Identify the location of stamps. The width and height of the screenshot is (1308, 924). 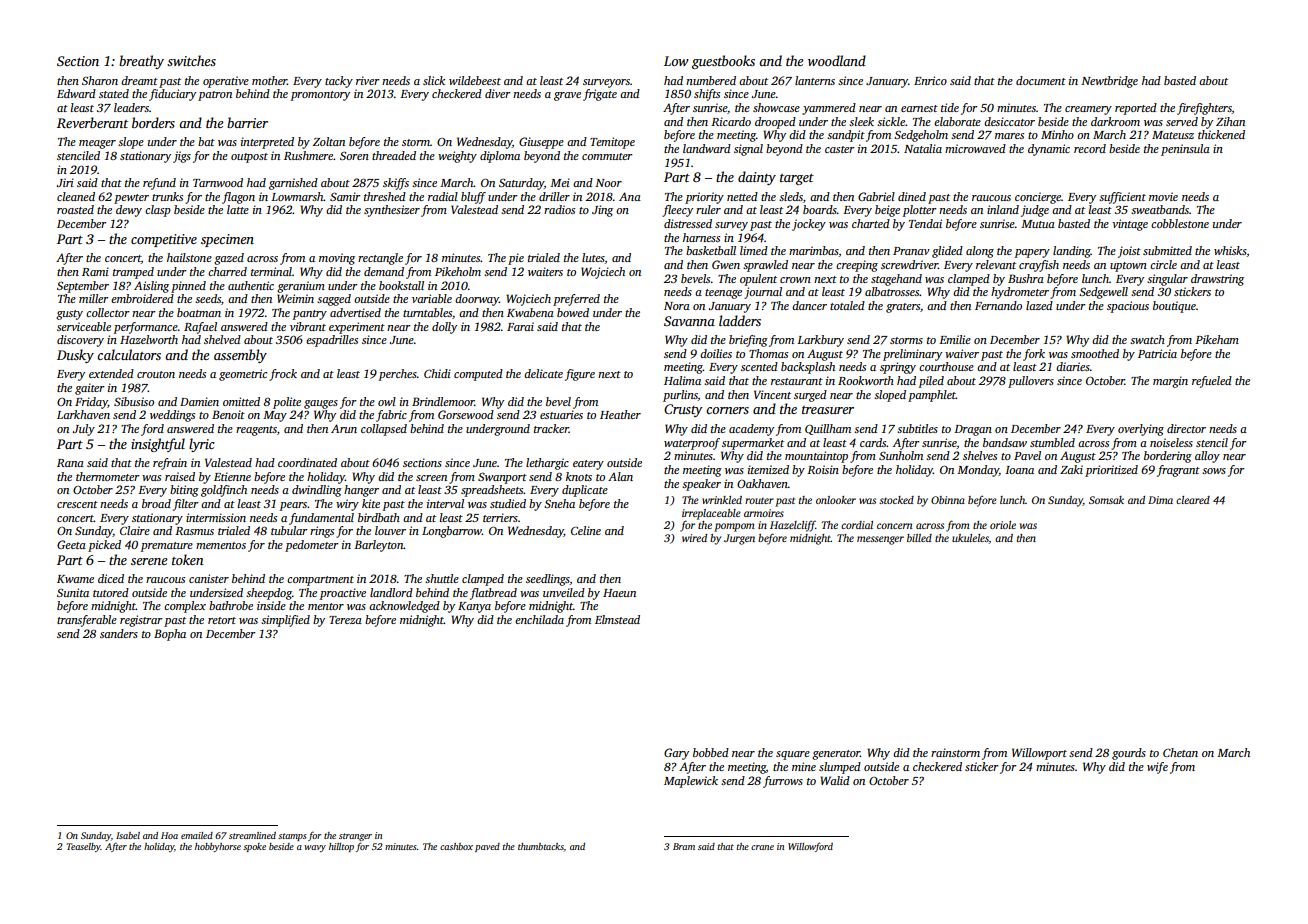
(292, 837).
